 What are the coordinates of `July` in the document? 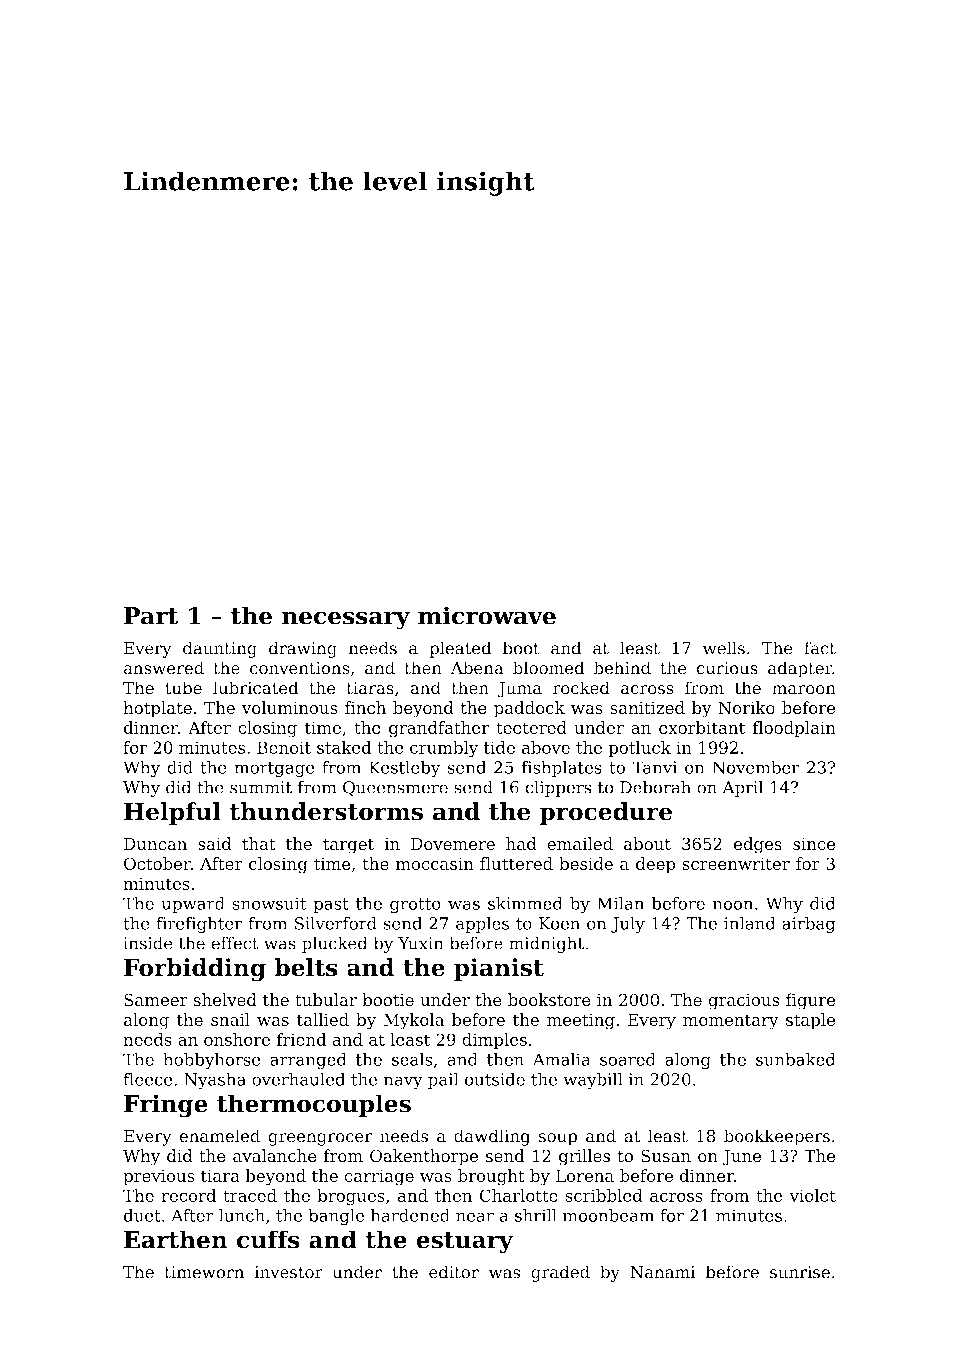 It's located at (628, 924).
